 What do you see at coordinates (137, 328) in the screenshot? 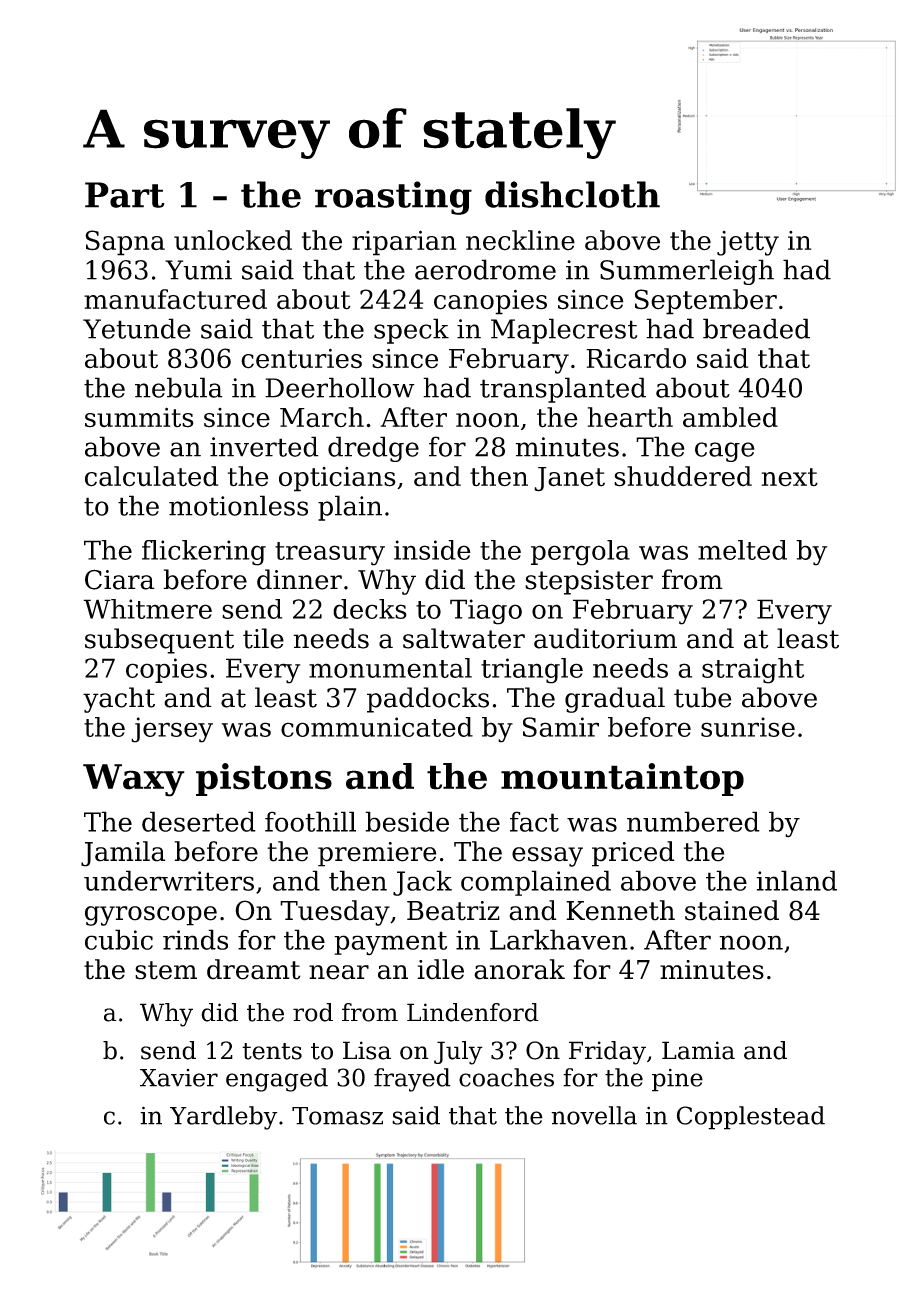
I see `Yetunde` at bounding box center [137, 328].
